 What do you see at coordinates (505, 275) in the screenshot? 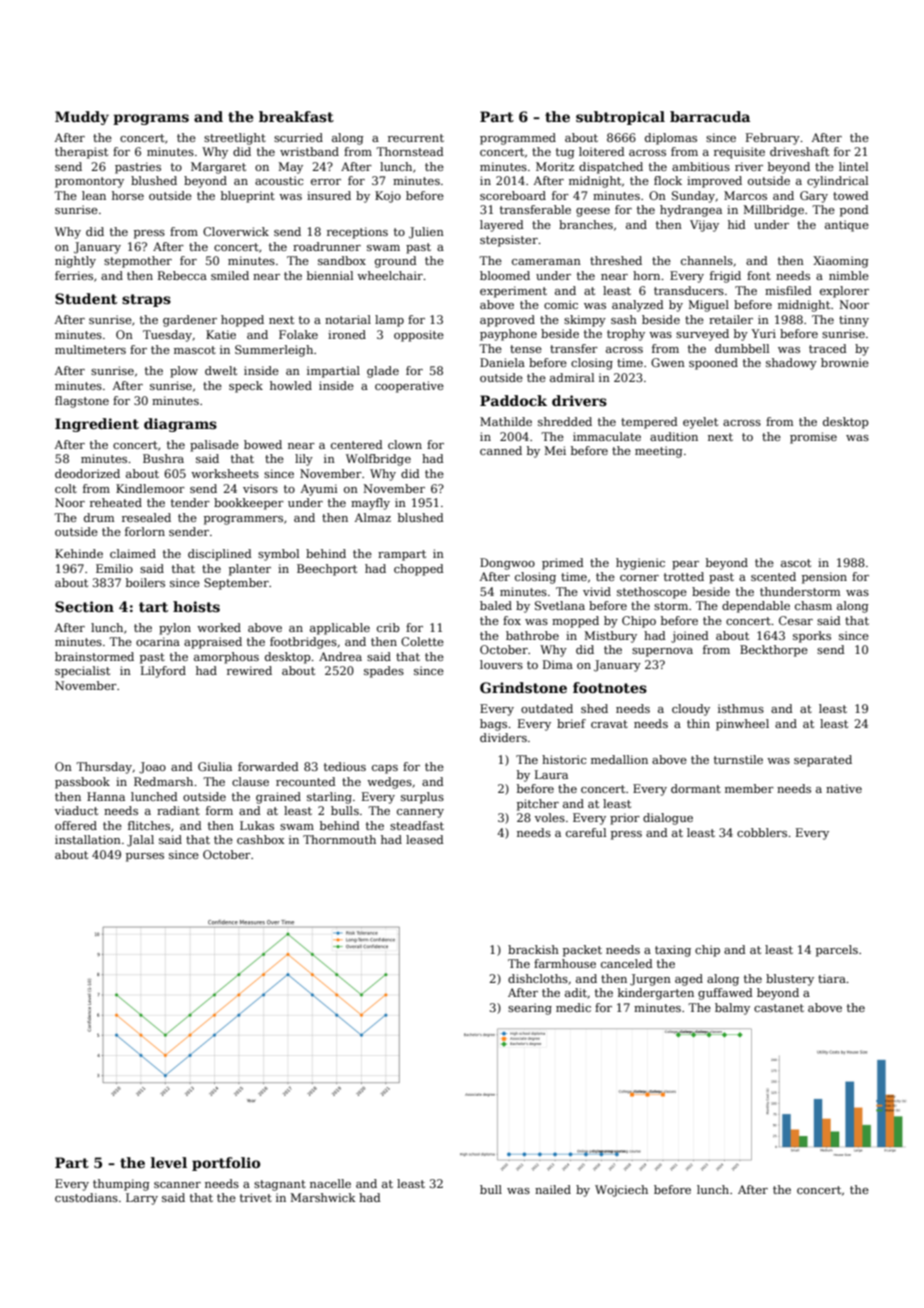
I see `bloomed` at bounding box center [505, 275].
